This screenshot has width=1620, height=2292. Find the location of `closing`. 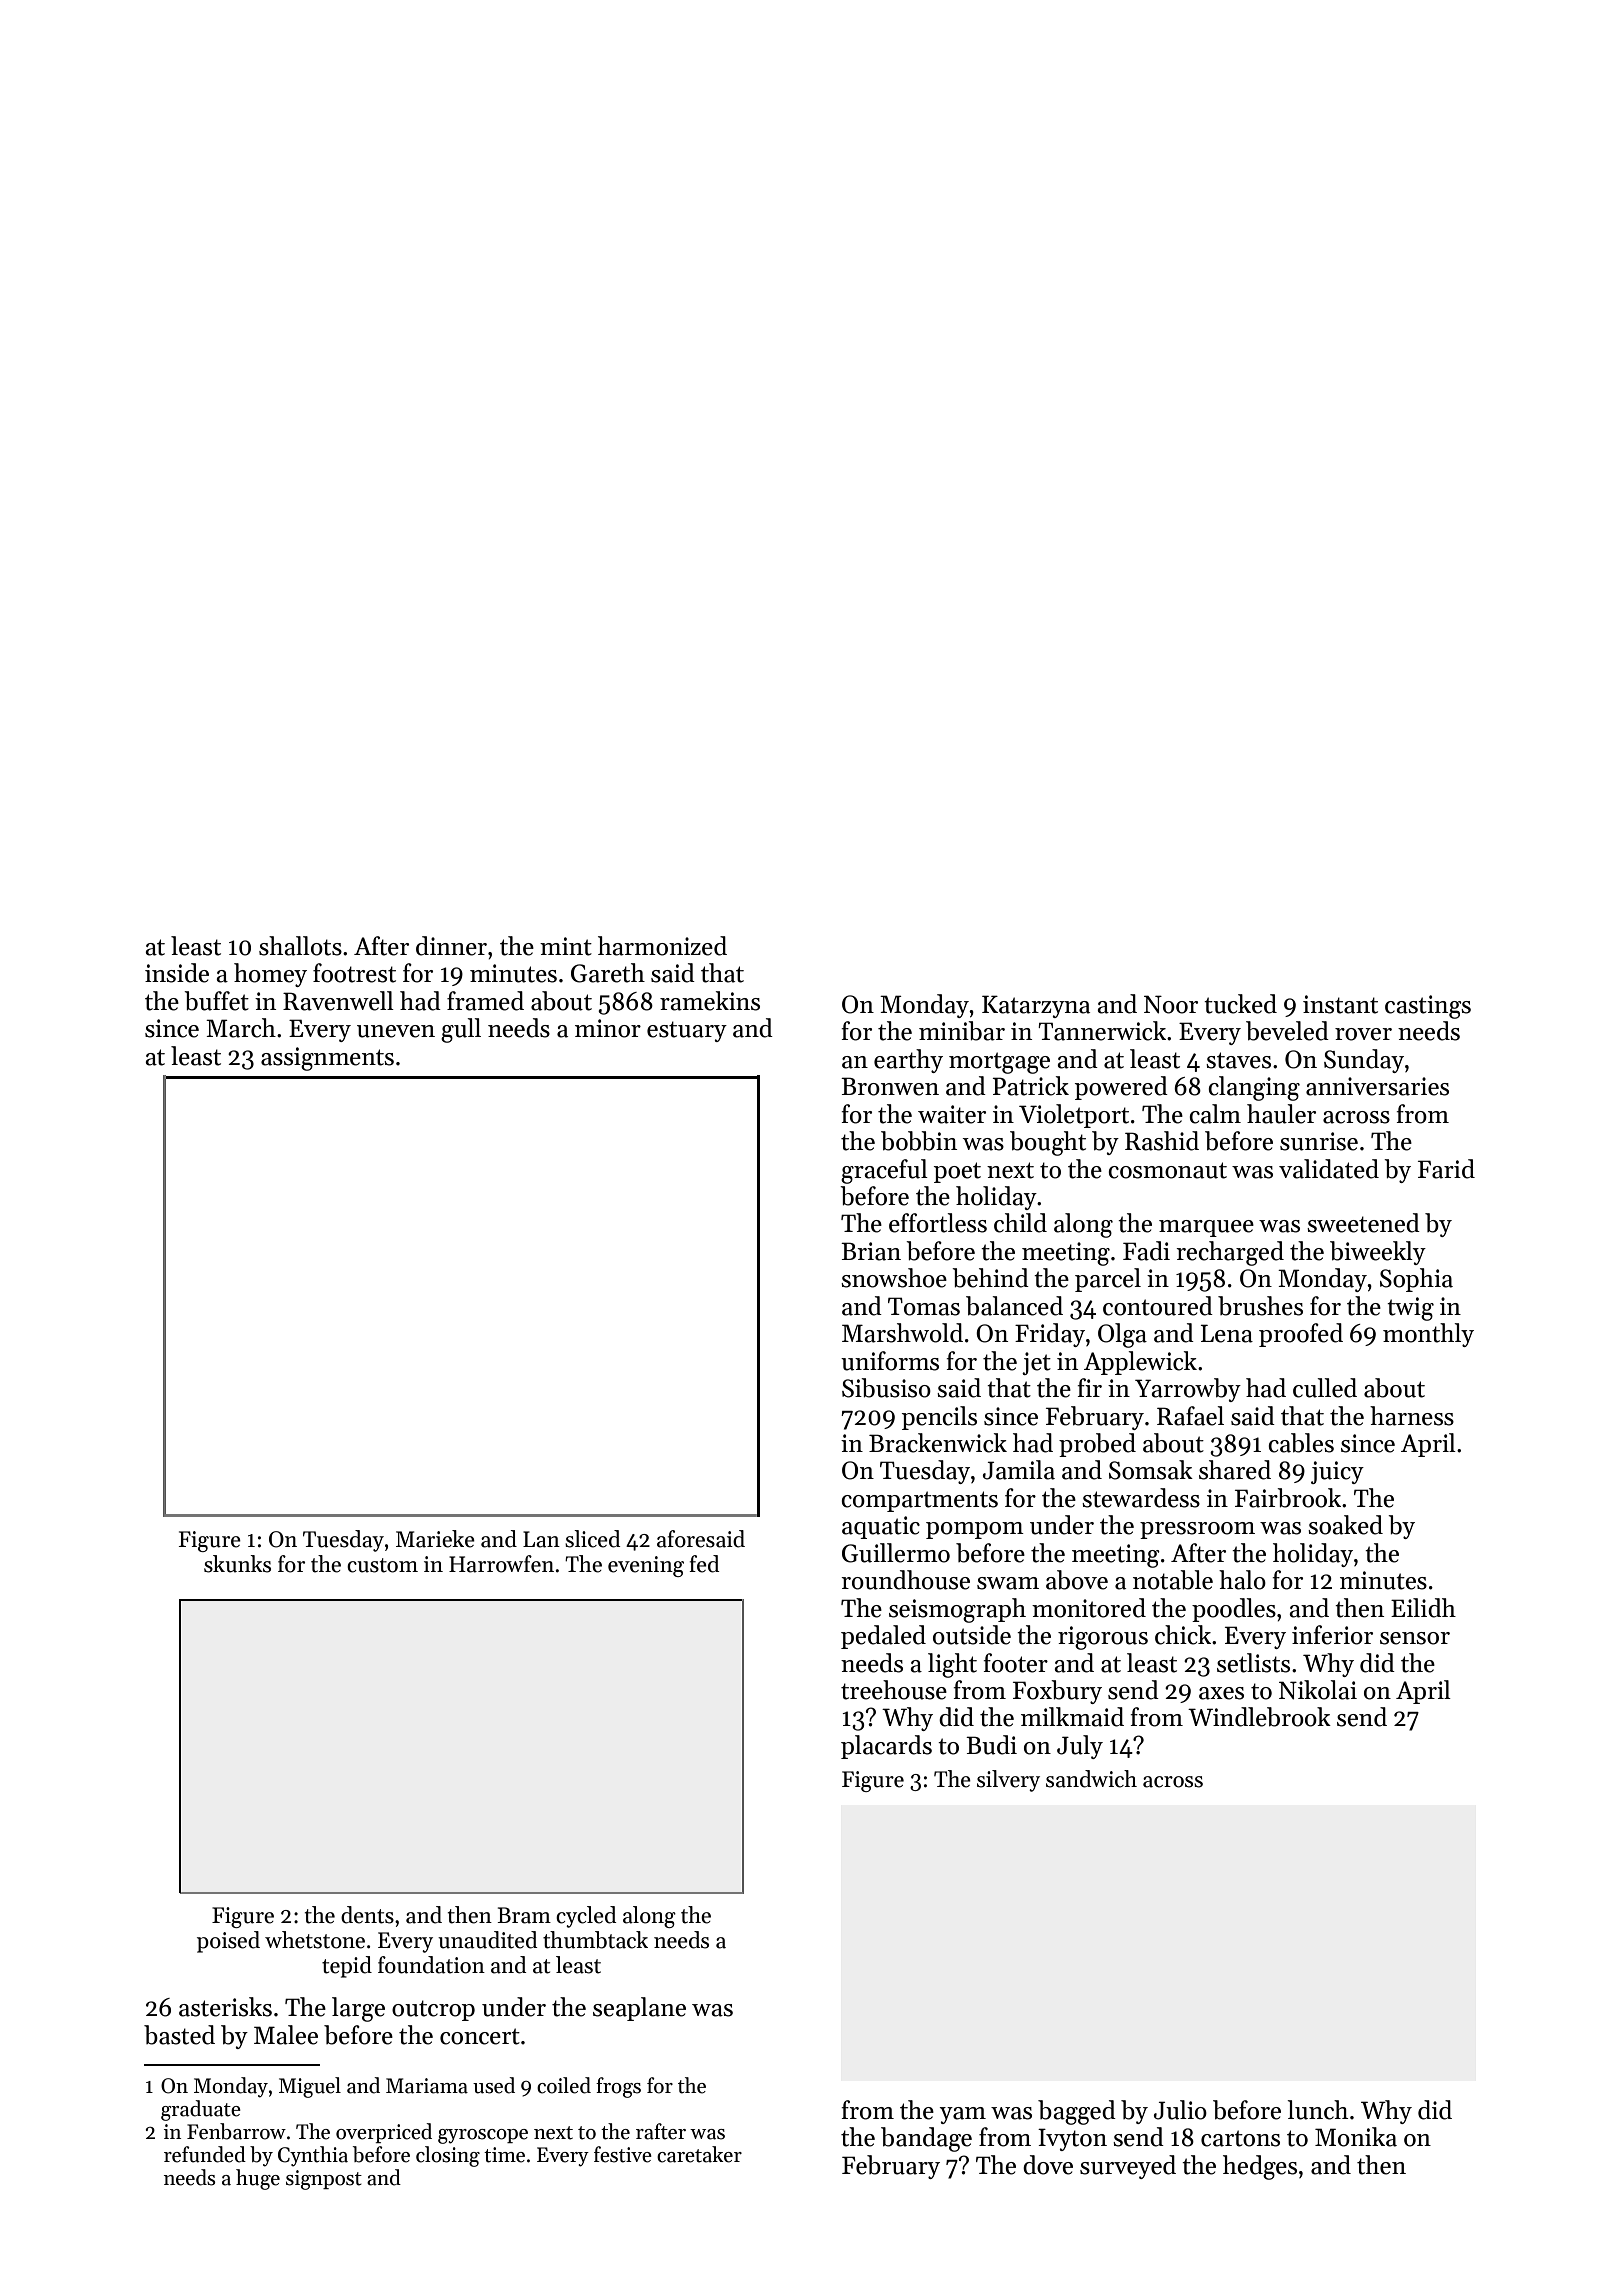

closing is located at coordinates (448, 2156).
